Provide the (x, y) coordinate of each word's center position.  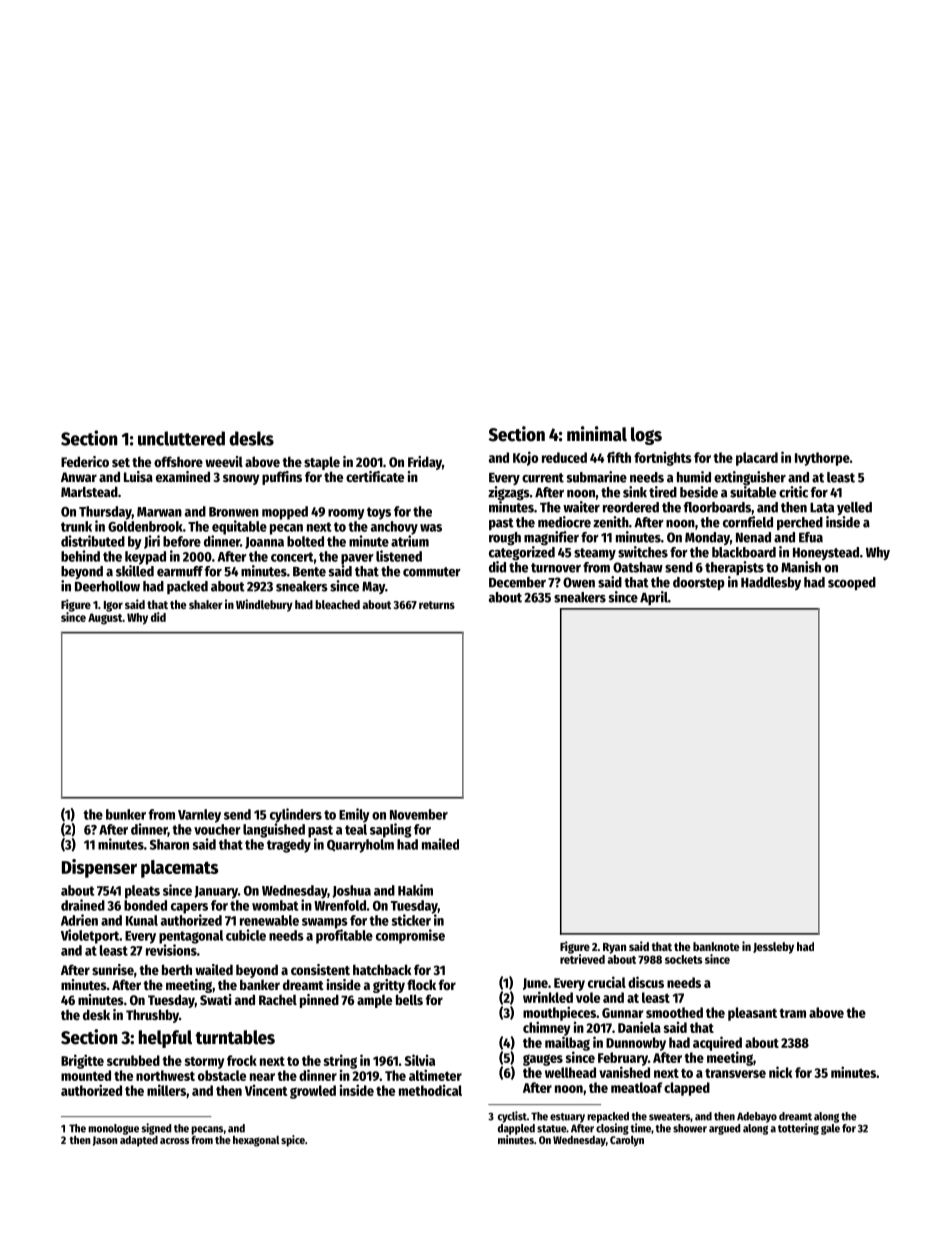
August (105, 619)
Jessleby (773, 948)
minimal (597, 434)
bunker (126, 814)
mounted (86, 1075)
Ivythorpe (822, 459)
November (419, 814)
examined (183, 476)
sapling (390, 830)
